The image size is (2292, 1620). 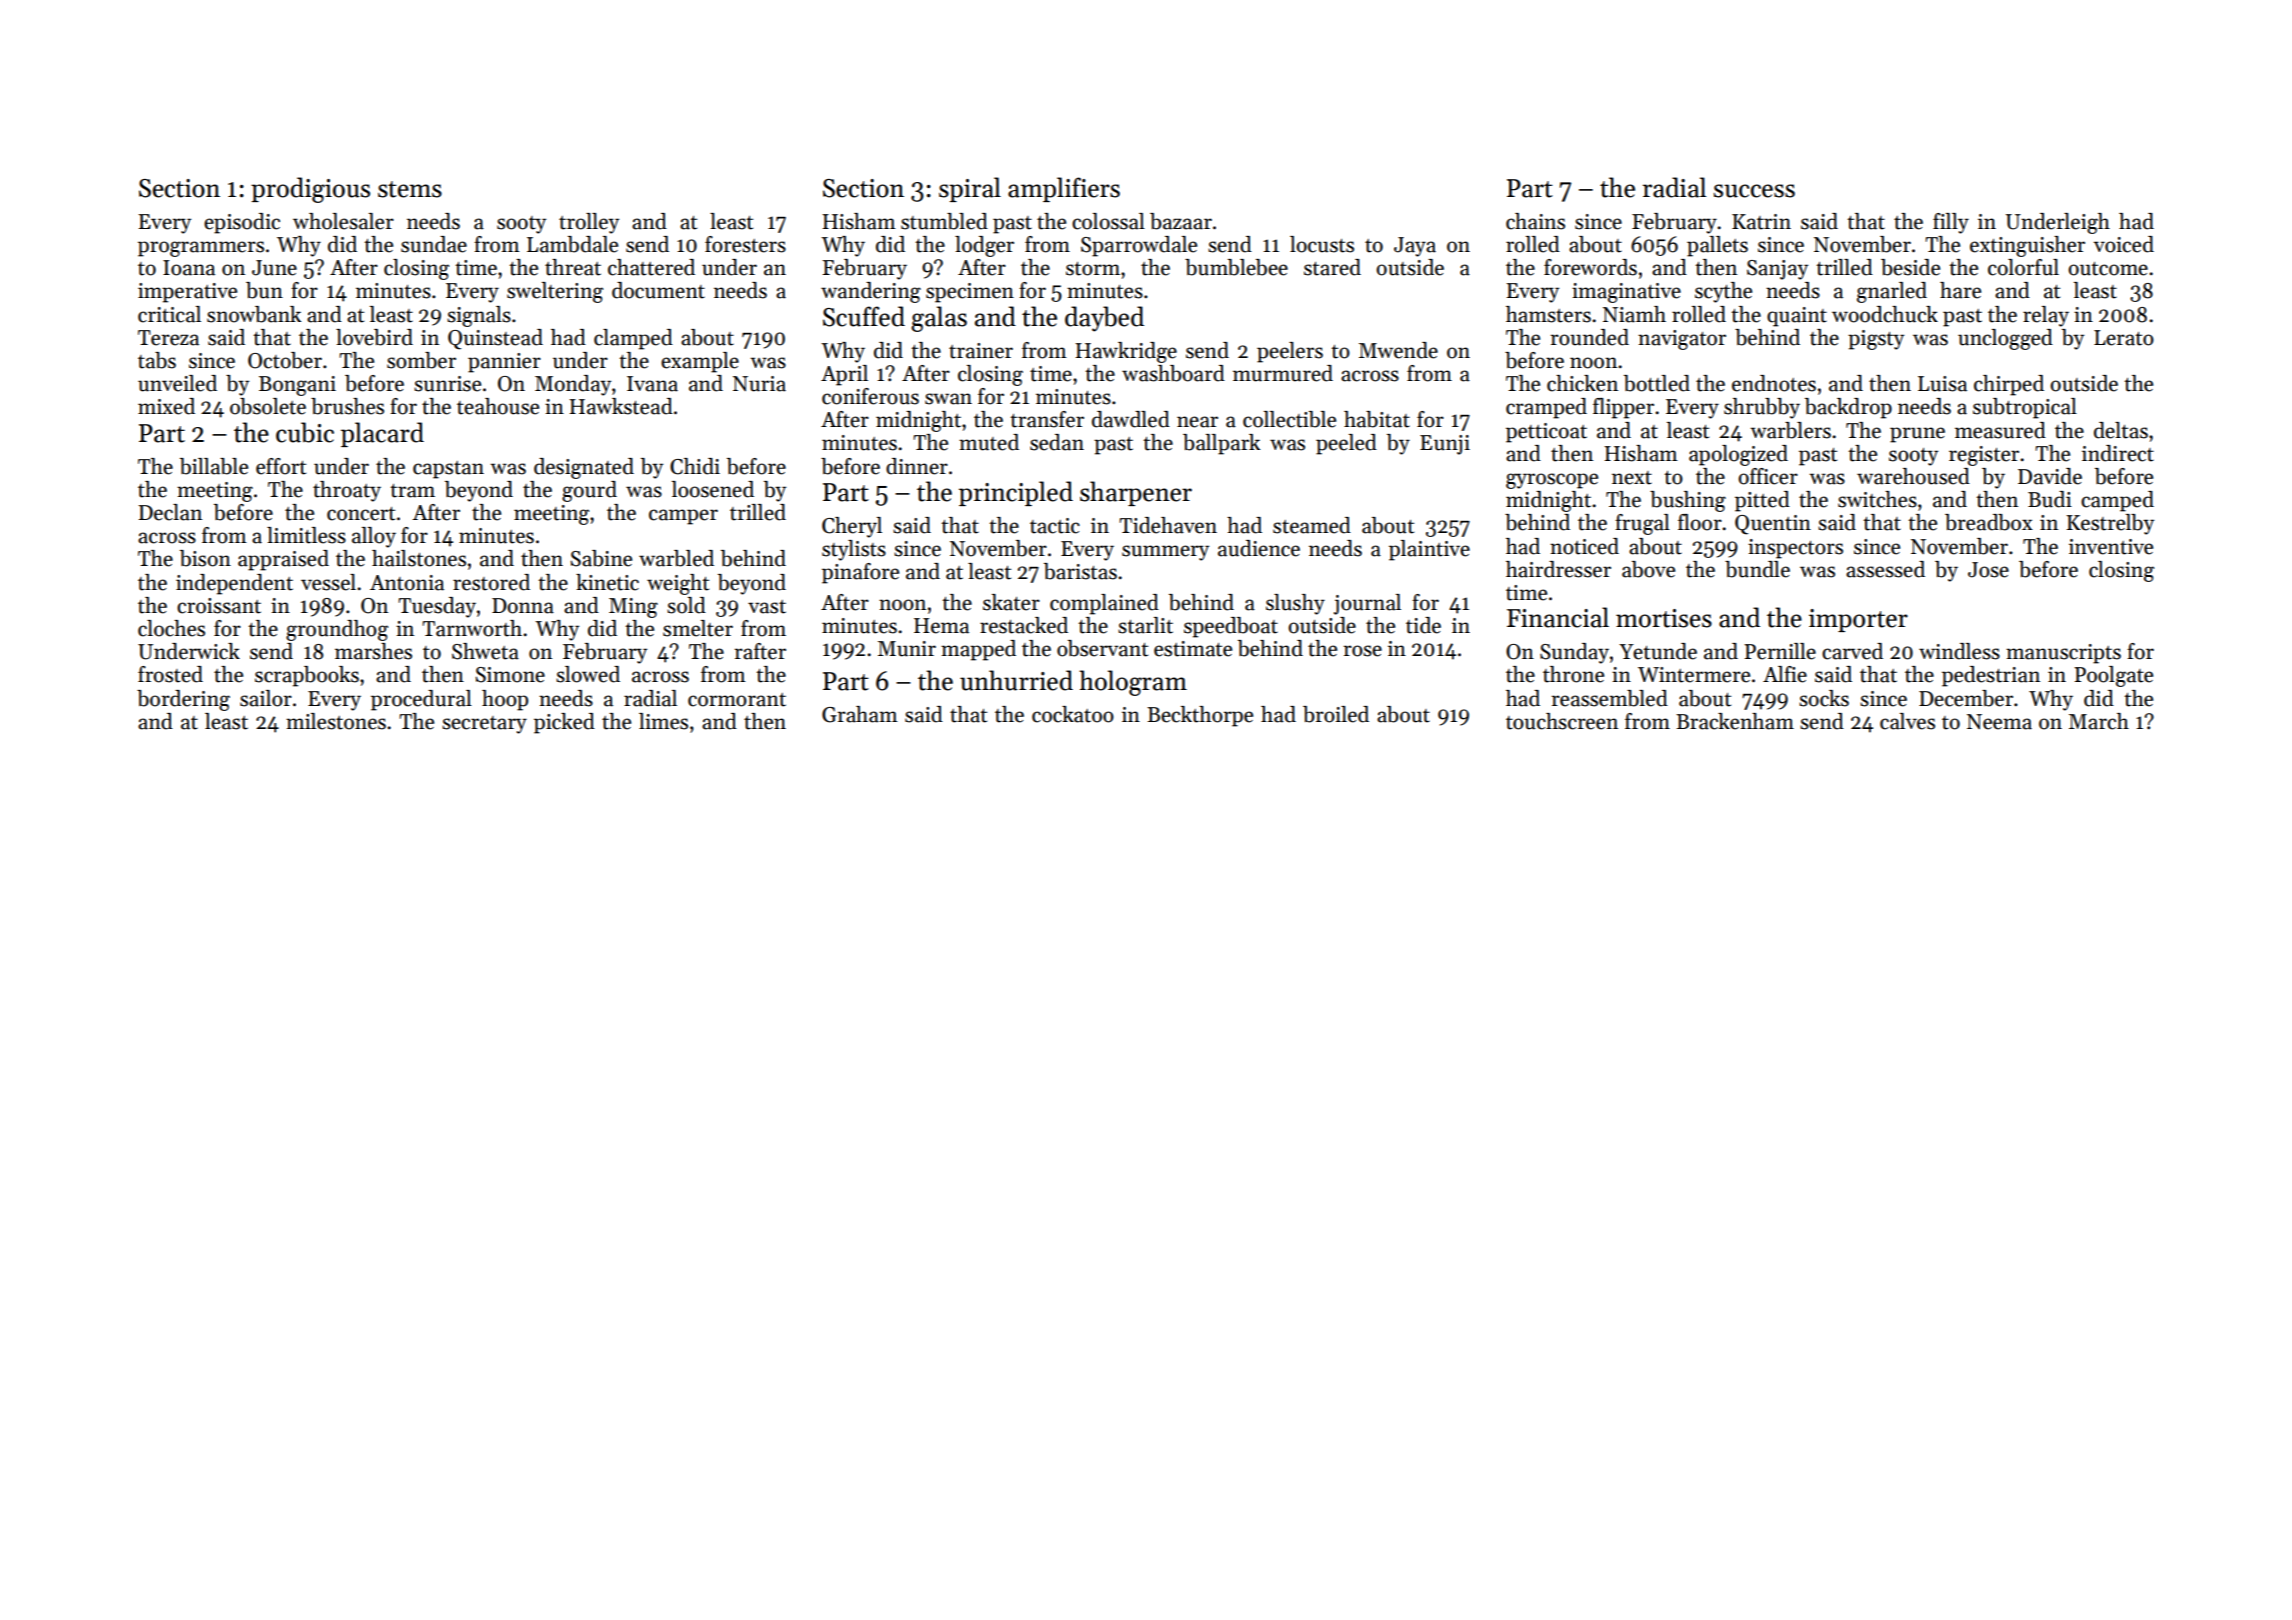 What do you see at coordinates (1080, 571) in the screenshot?
I see `baristas` at bounding box center [1080, 571].
